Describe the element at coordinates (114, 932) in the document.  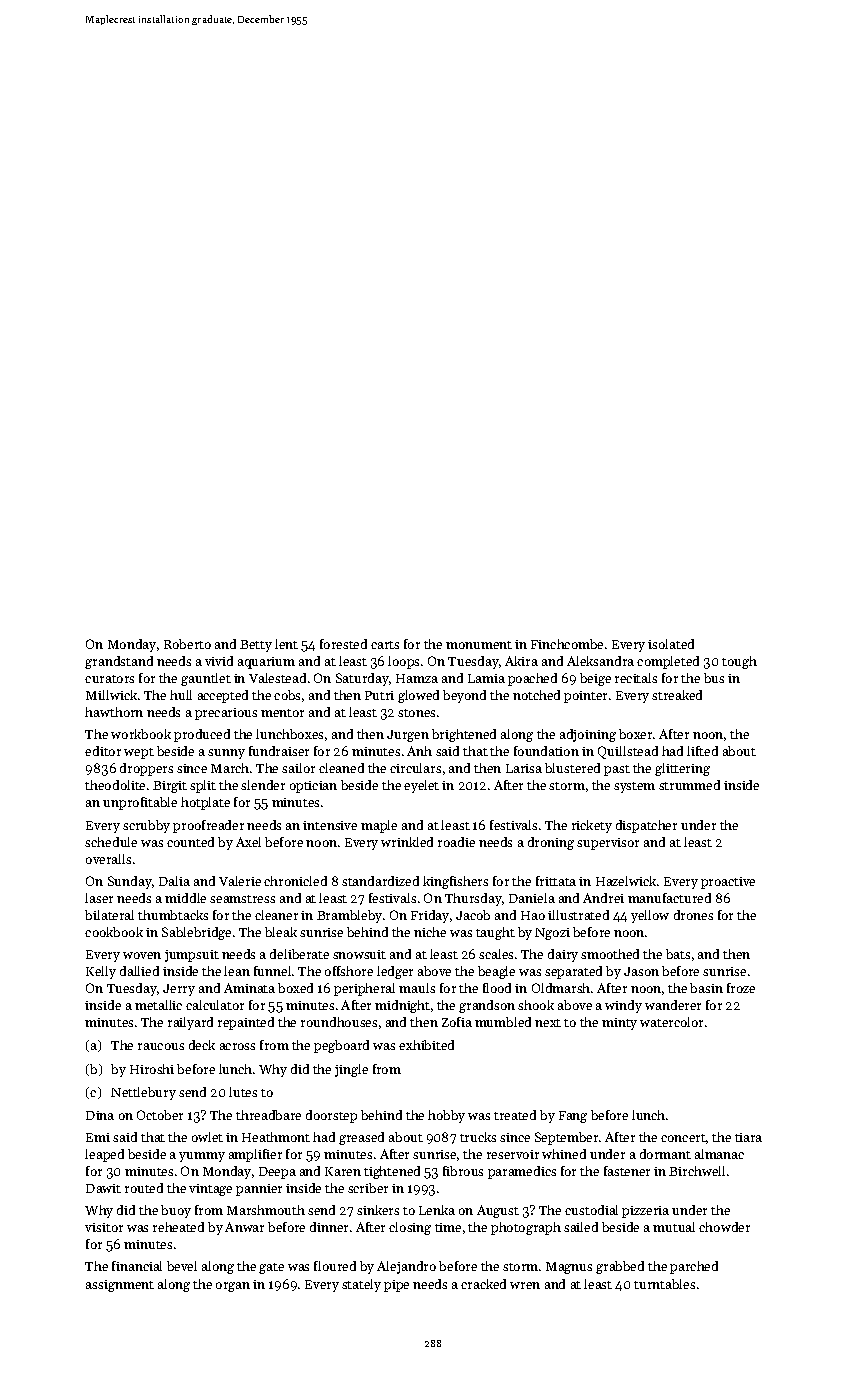
I see `cookbook` at that location.
